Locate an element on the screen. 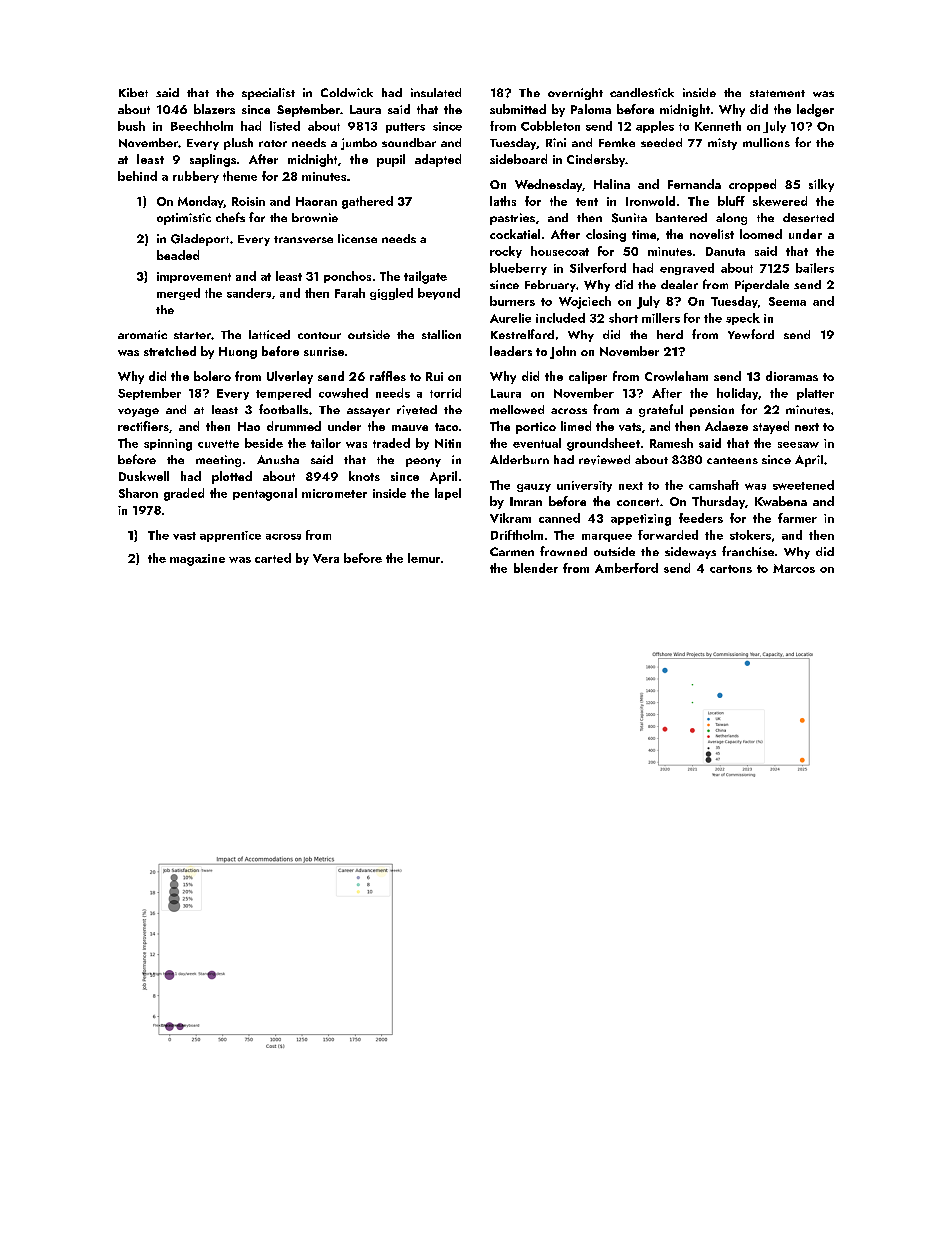 Image resolution: width=952 pixels, height=1233 pixels. feeders is located at coordinates (701, 518).
